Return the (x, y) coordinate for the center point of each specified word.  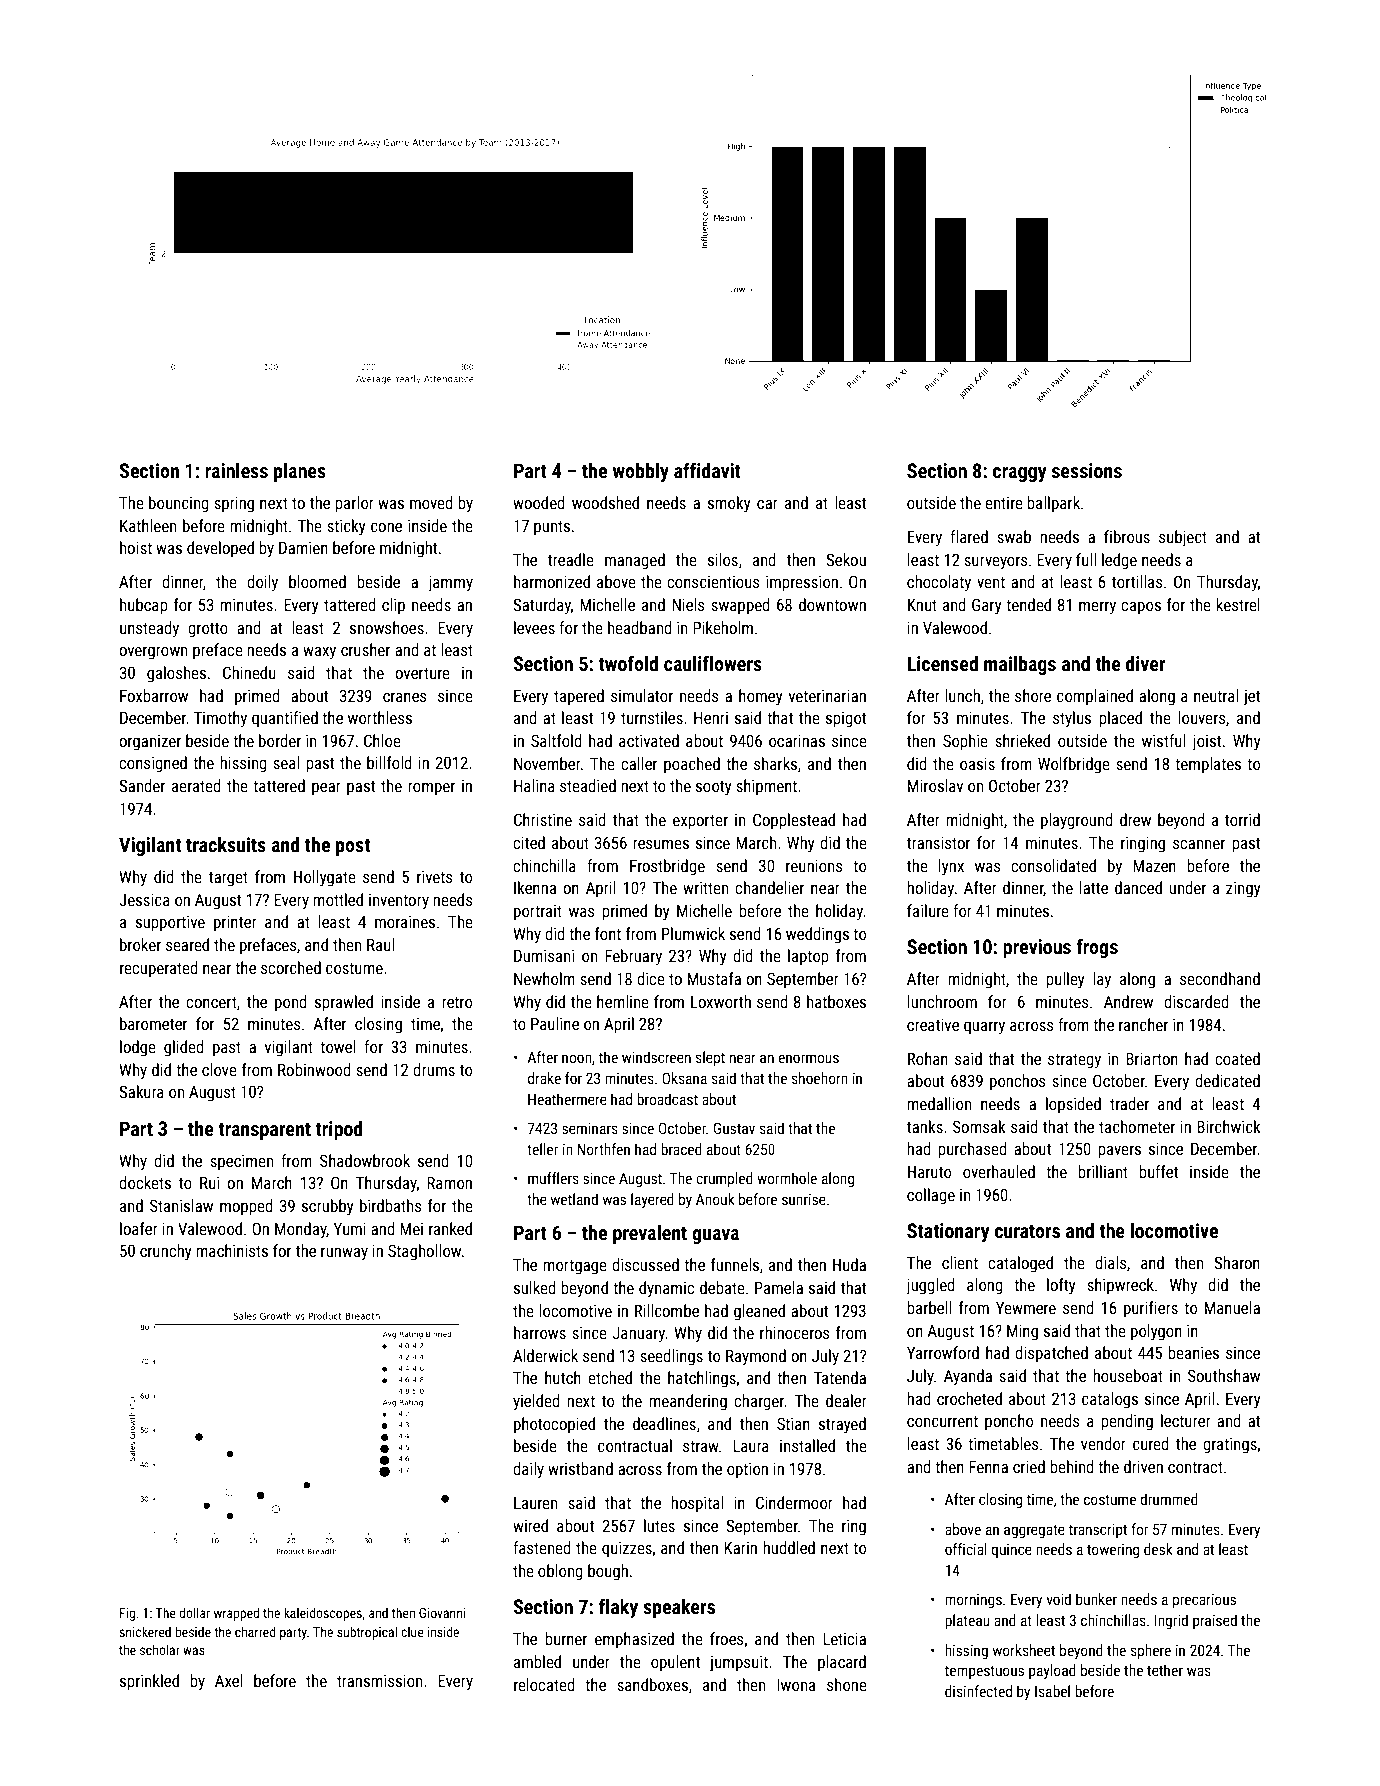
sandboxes (652, 1684)
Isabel (1052, 1691)
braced (681, 1149)
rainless (236, 470)
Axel (229, 1680)
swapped (740, 606)
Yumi (350, 1229)
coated (1237, 1058)
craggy (1020, 474)
